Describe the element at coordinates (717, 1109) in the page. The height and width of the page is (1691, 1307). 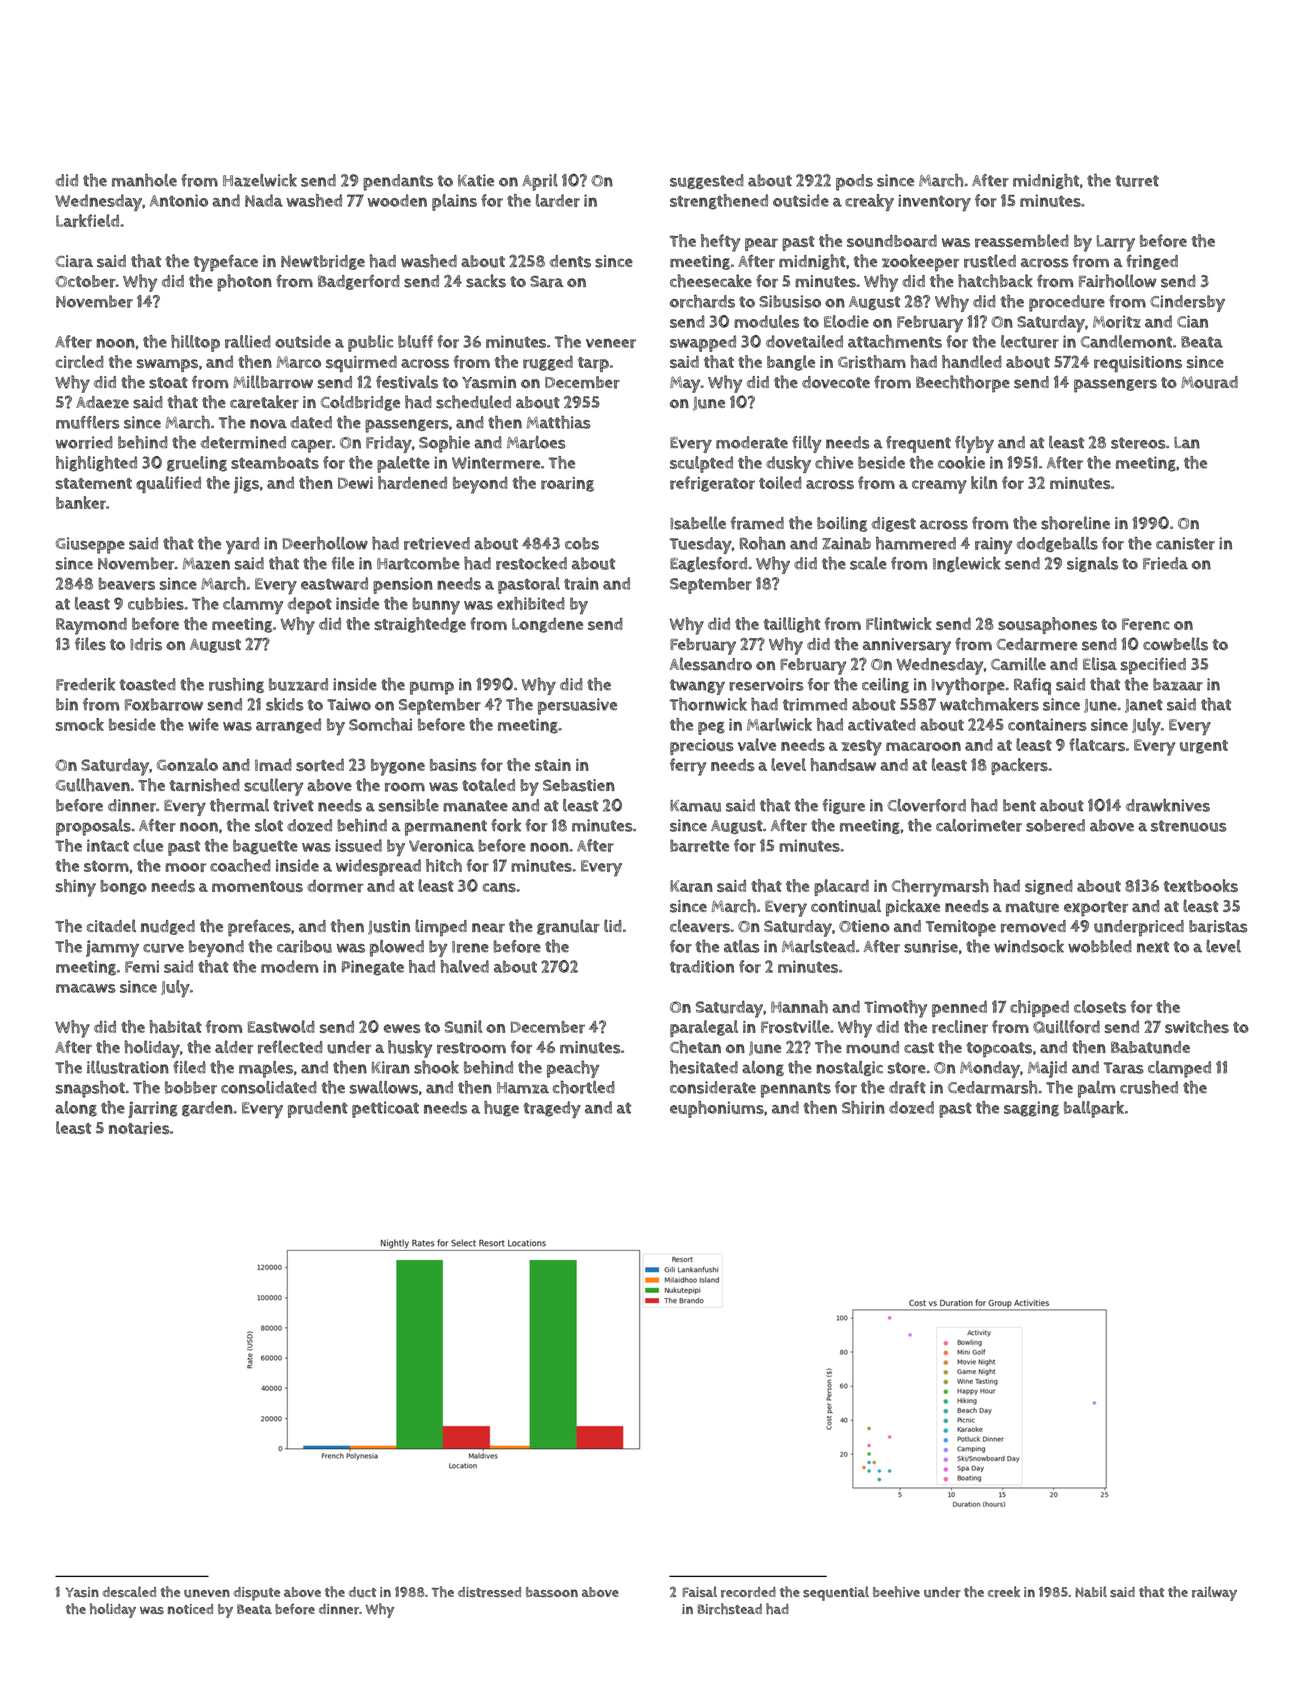
I see `euphoniums` at that location.
